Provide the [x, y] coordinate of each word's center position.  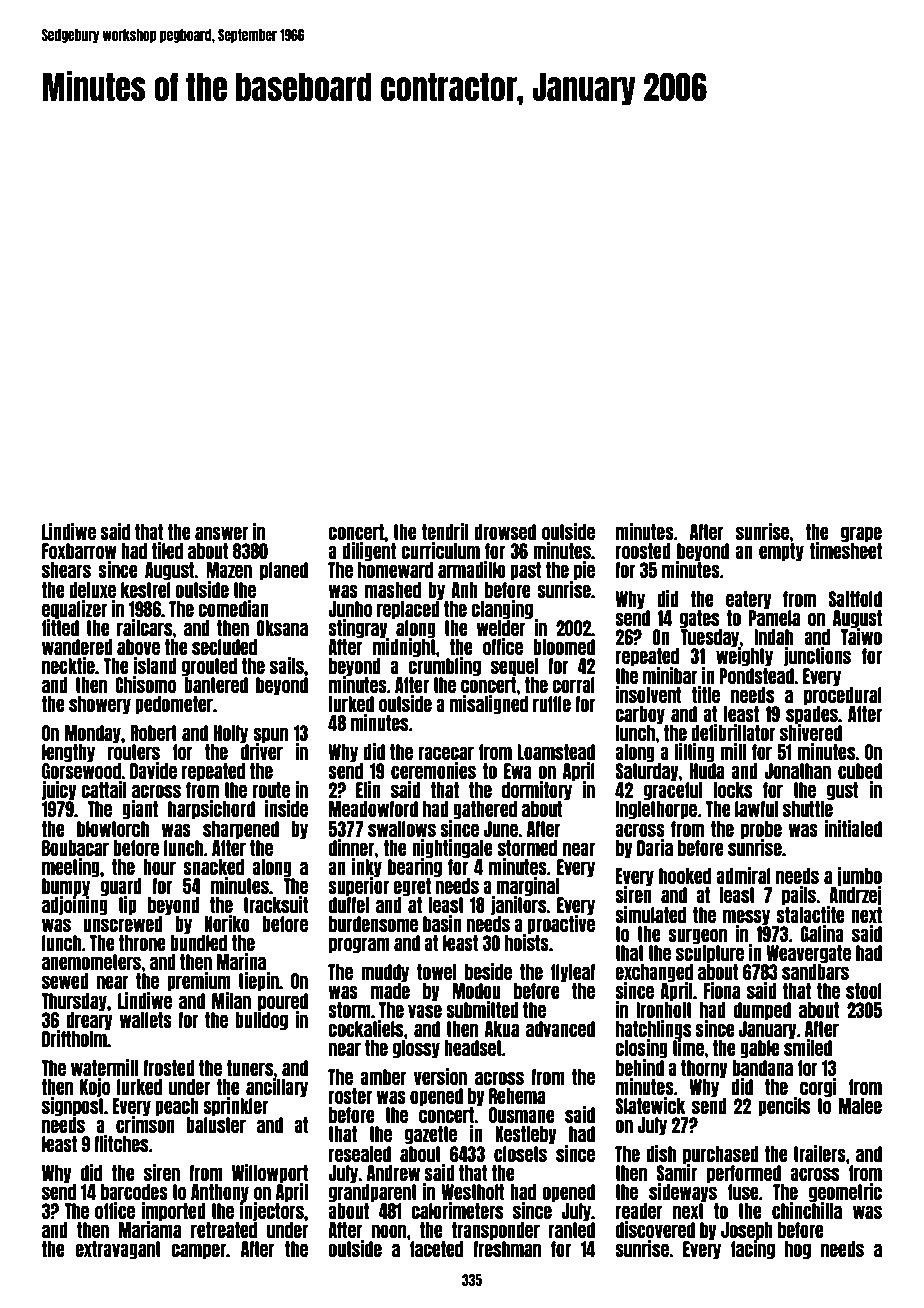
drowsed [505, 532]
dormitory [537, 791]
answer [221, 533]
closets [520, 1154]
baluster [216, 1125]
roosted [643, 551]
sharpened [241, 830]
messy [746, 917]
